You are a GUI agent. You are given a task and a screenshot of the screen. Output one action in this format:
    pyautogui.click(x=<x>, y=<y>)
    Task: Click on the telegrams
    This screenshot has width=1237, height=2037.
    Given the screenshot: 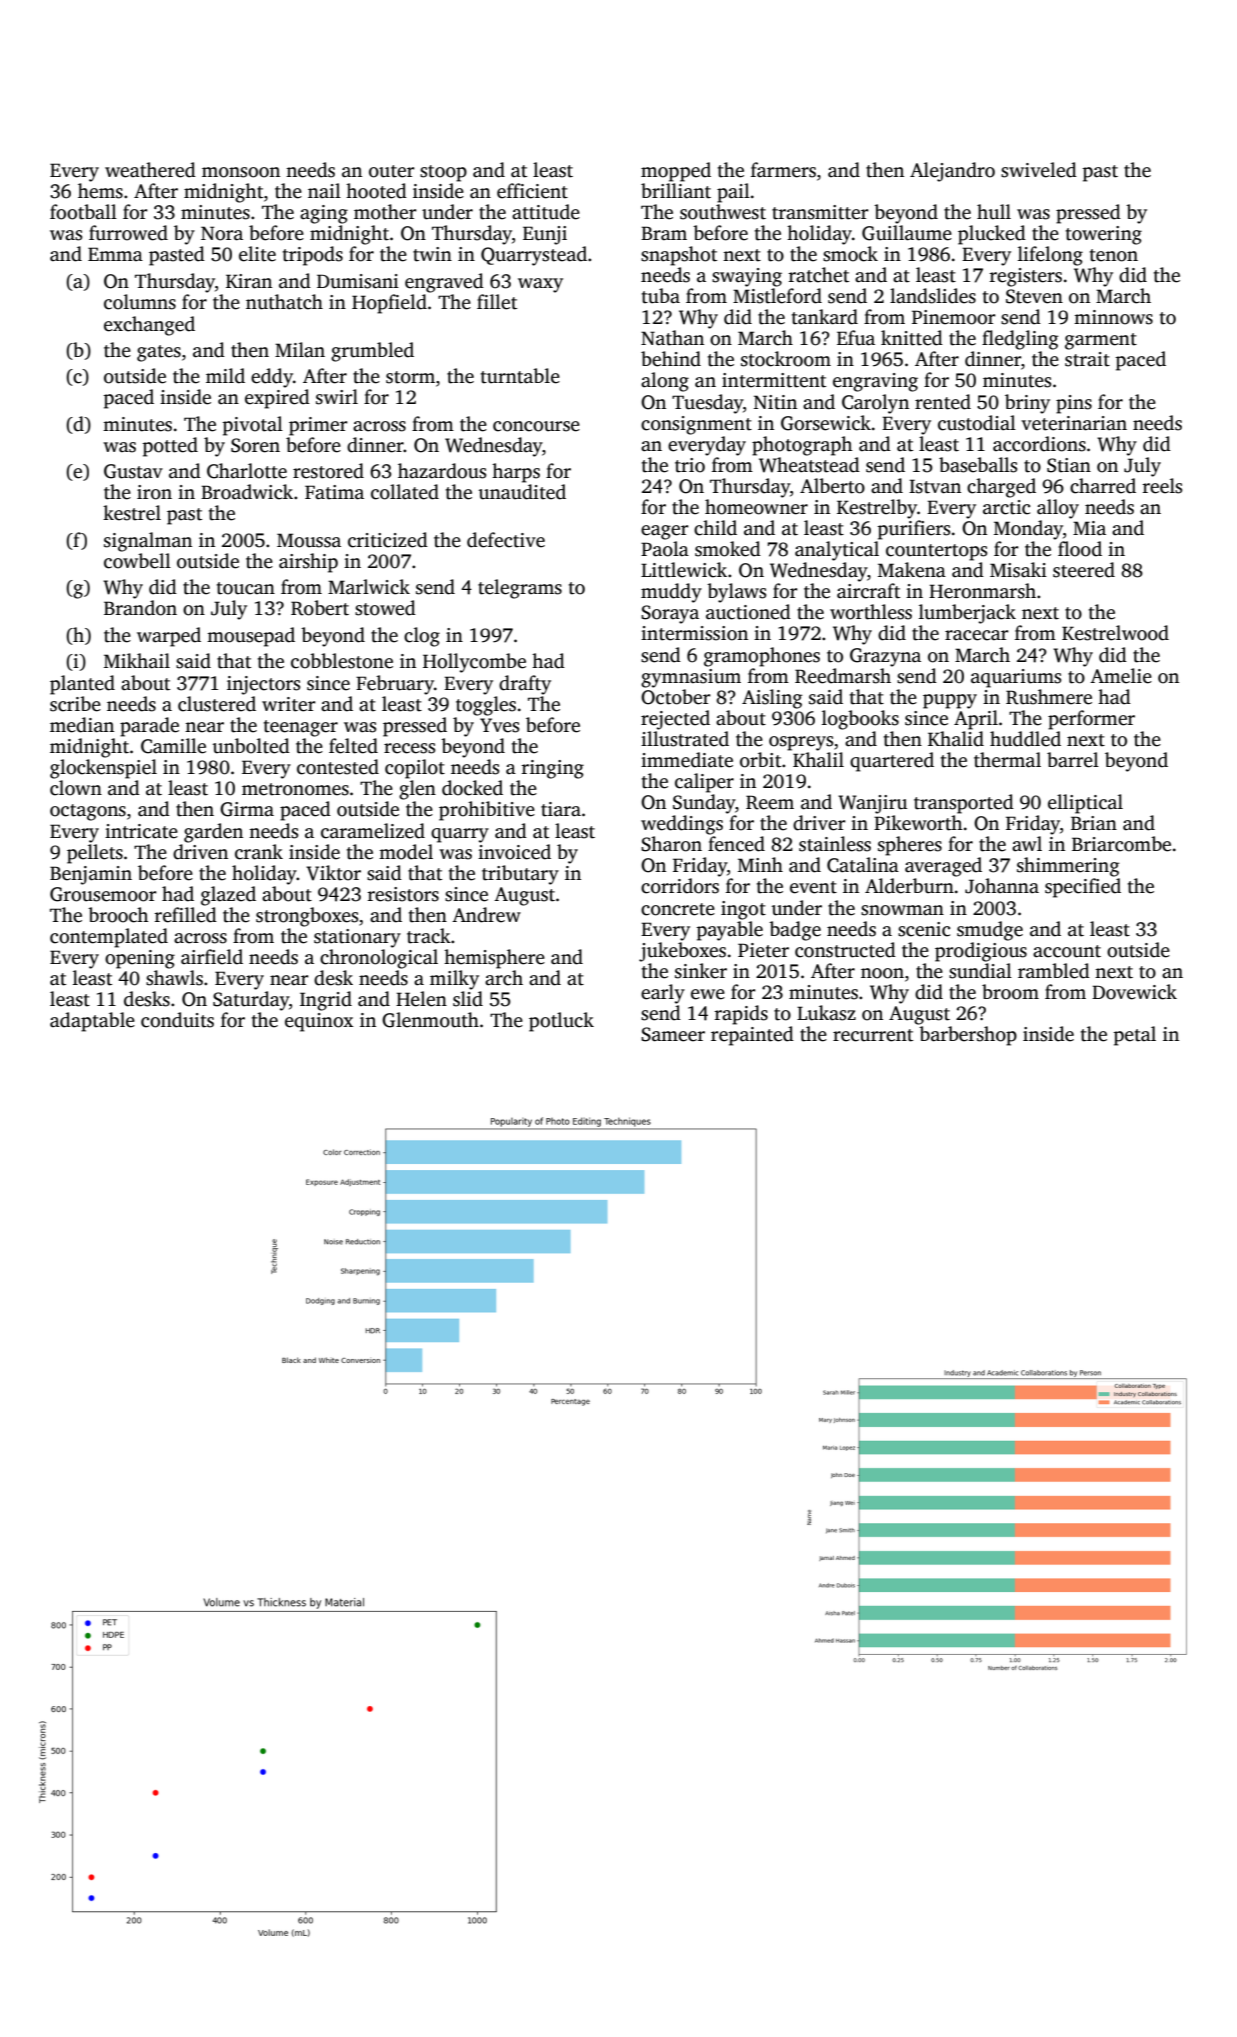 What is the action you would take?
    pyautogui.click(x=520, y=589)
